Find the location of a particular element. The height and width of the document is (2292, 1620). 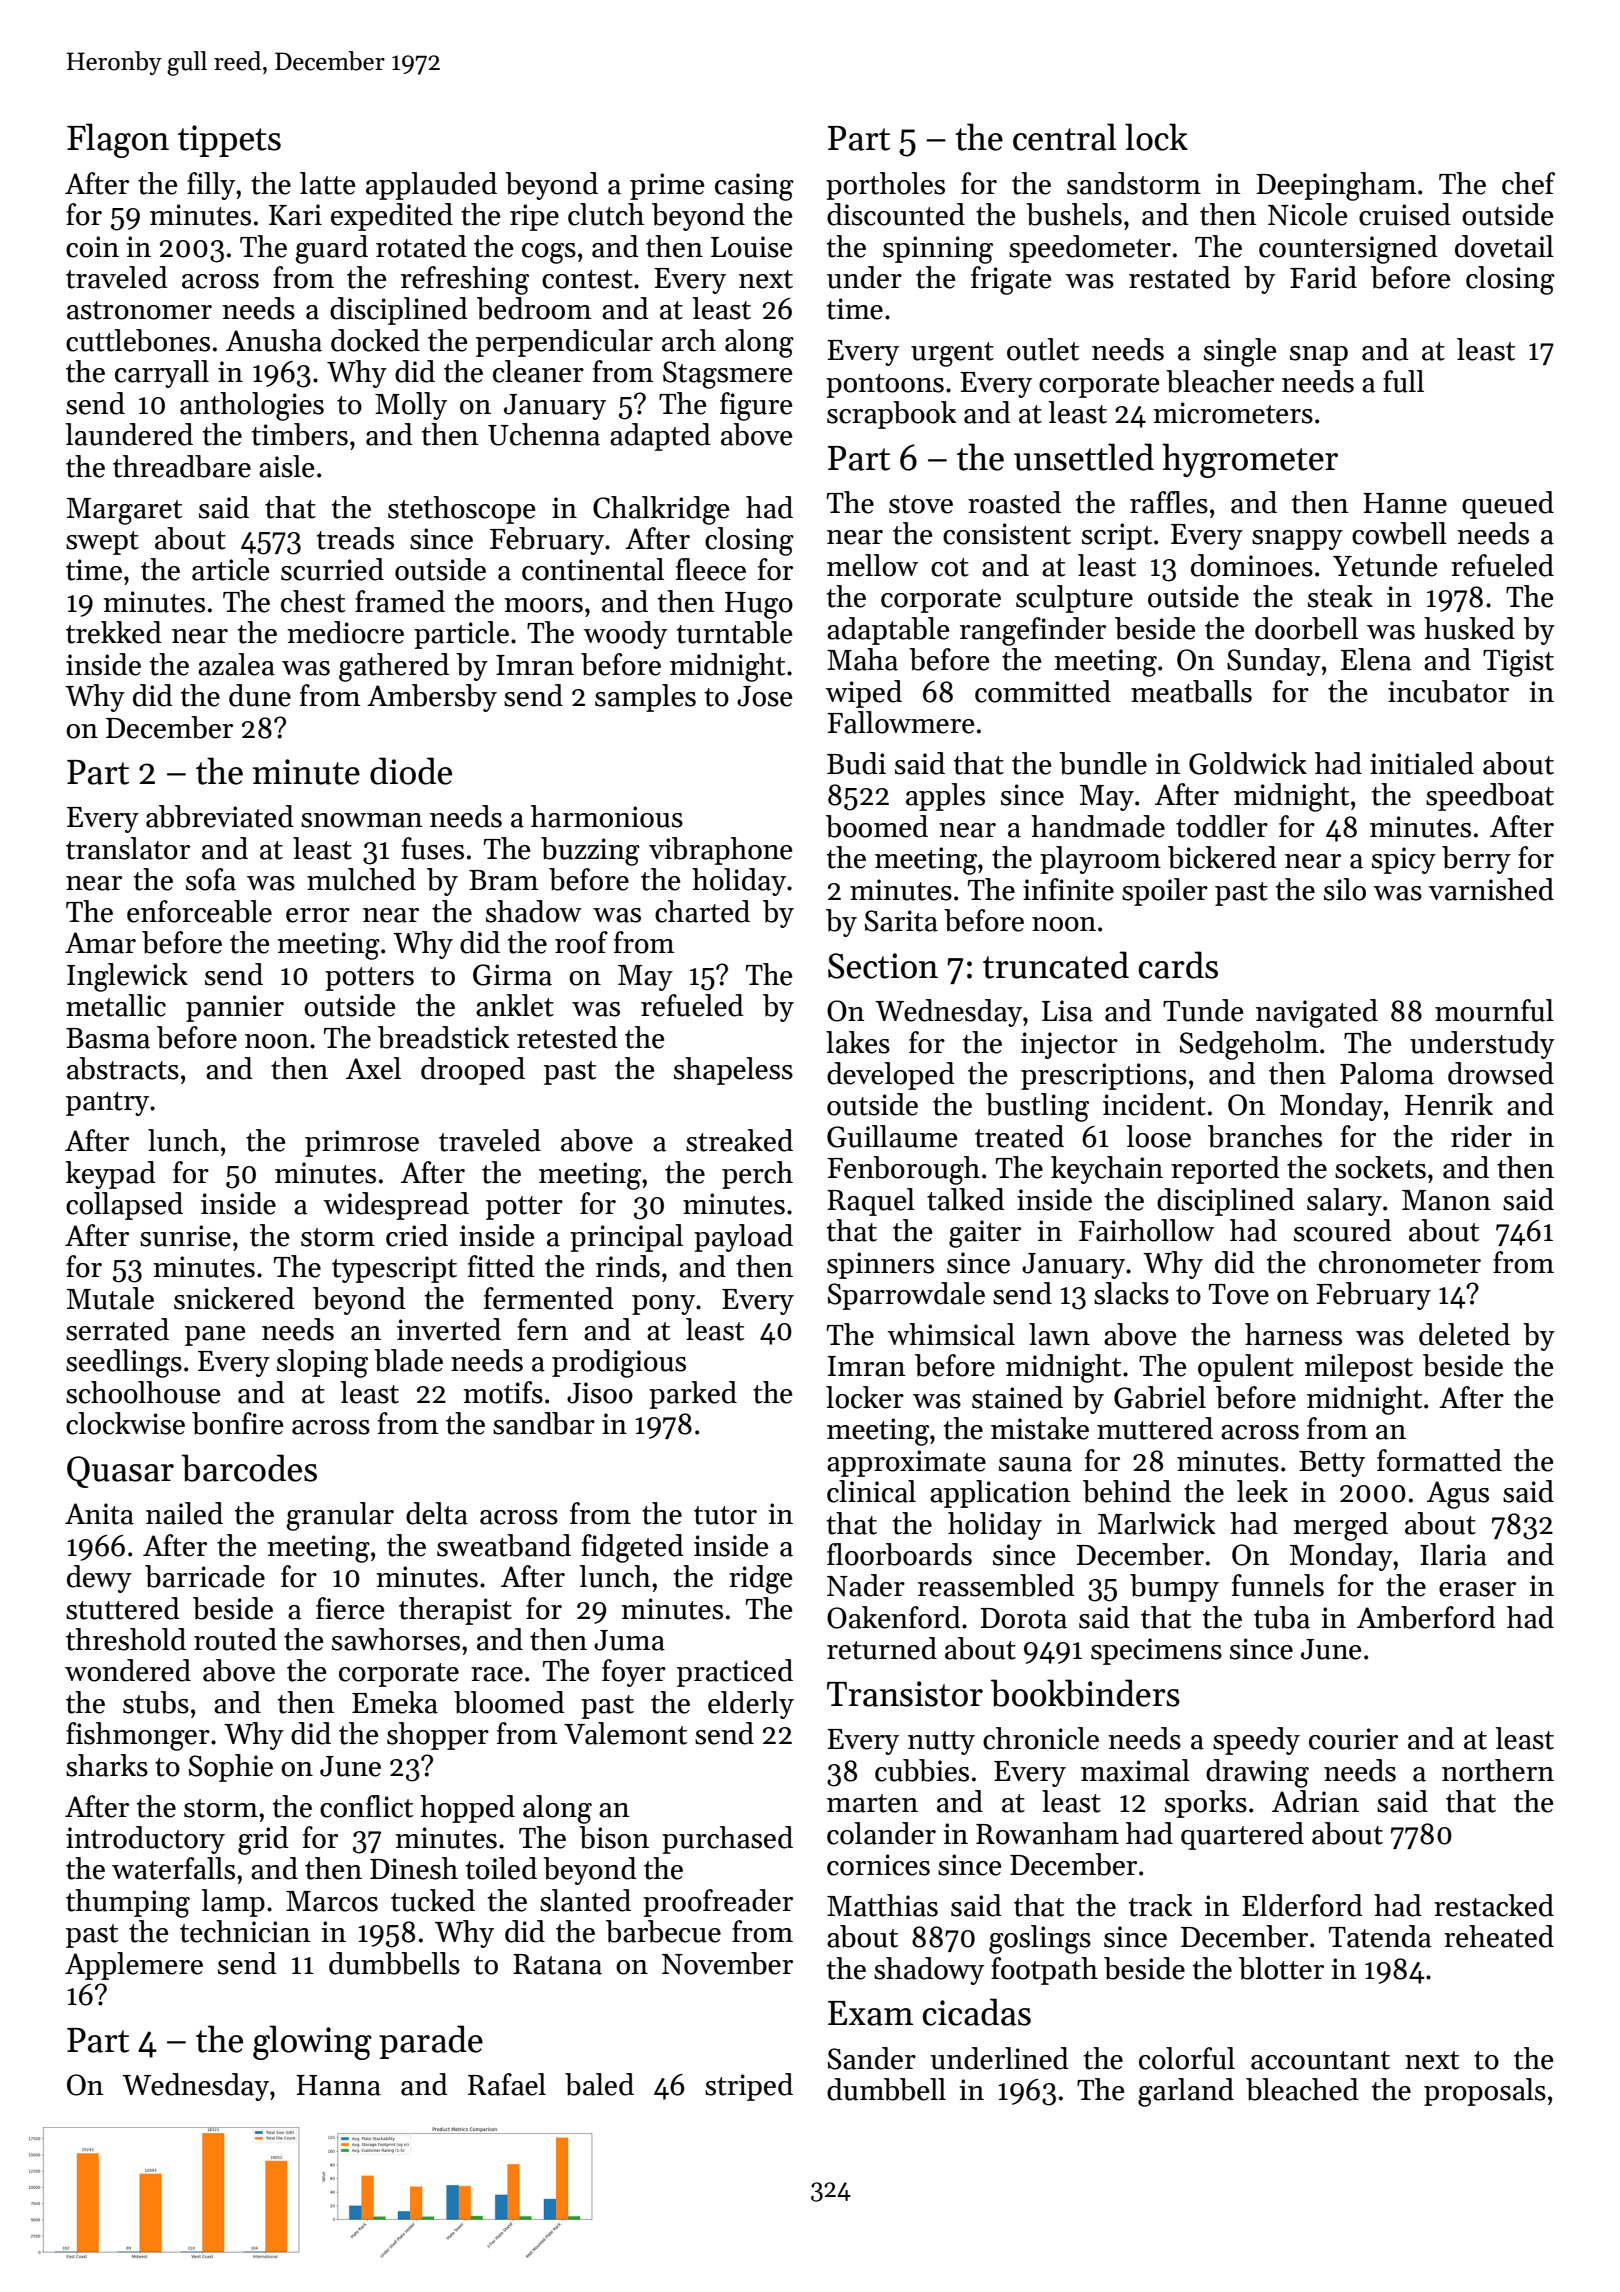

Flagon is located at coordinates (118, 140).
